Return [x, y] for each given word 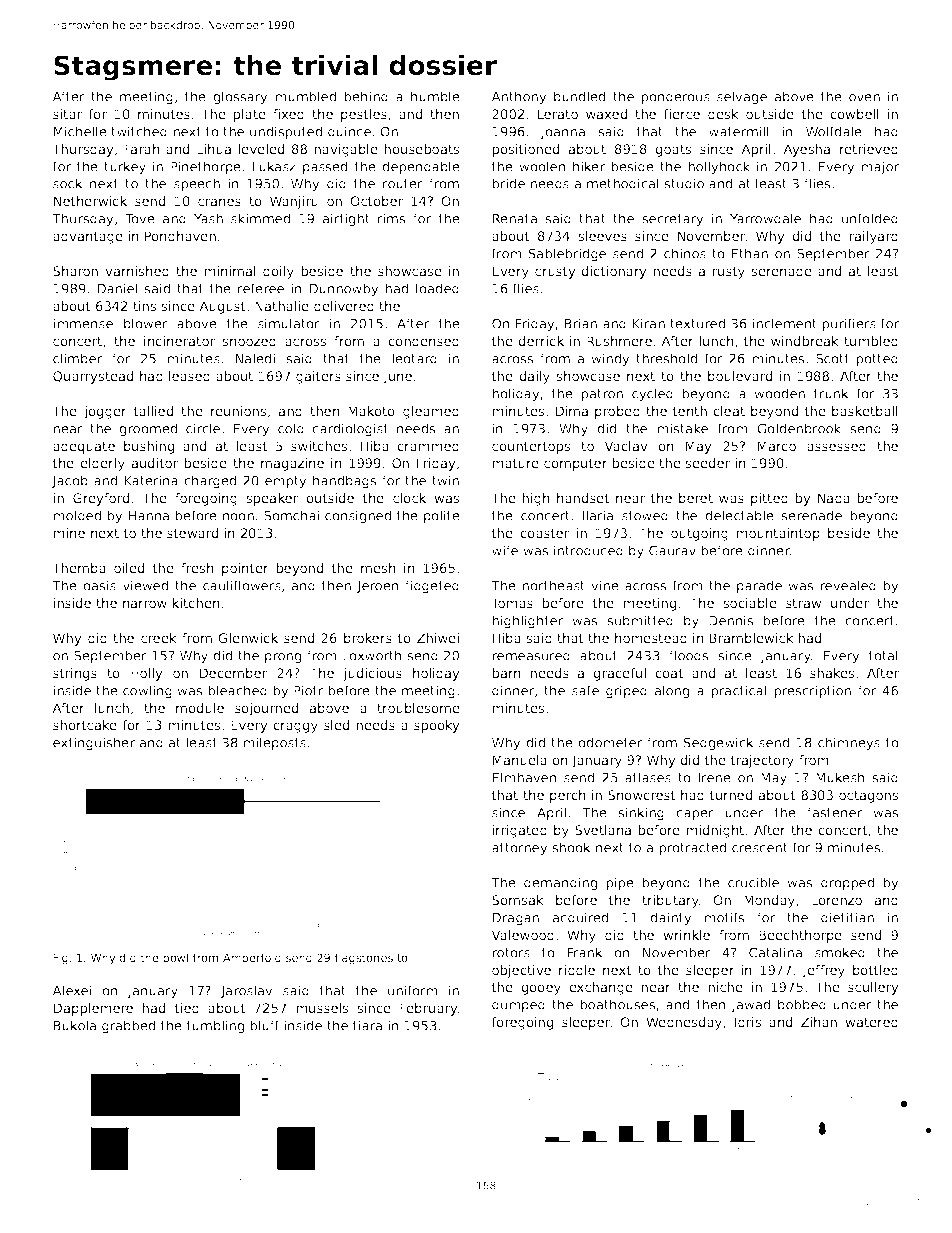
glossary [240, 98]
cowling [147, 692]
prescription [812, 692]
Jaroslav [247, 991]
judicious [373, 674]
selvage [742, 98]
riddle [577, 970]
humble [435, 96]
